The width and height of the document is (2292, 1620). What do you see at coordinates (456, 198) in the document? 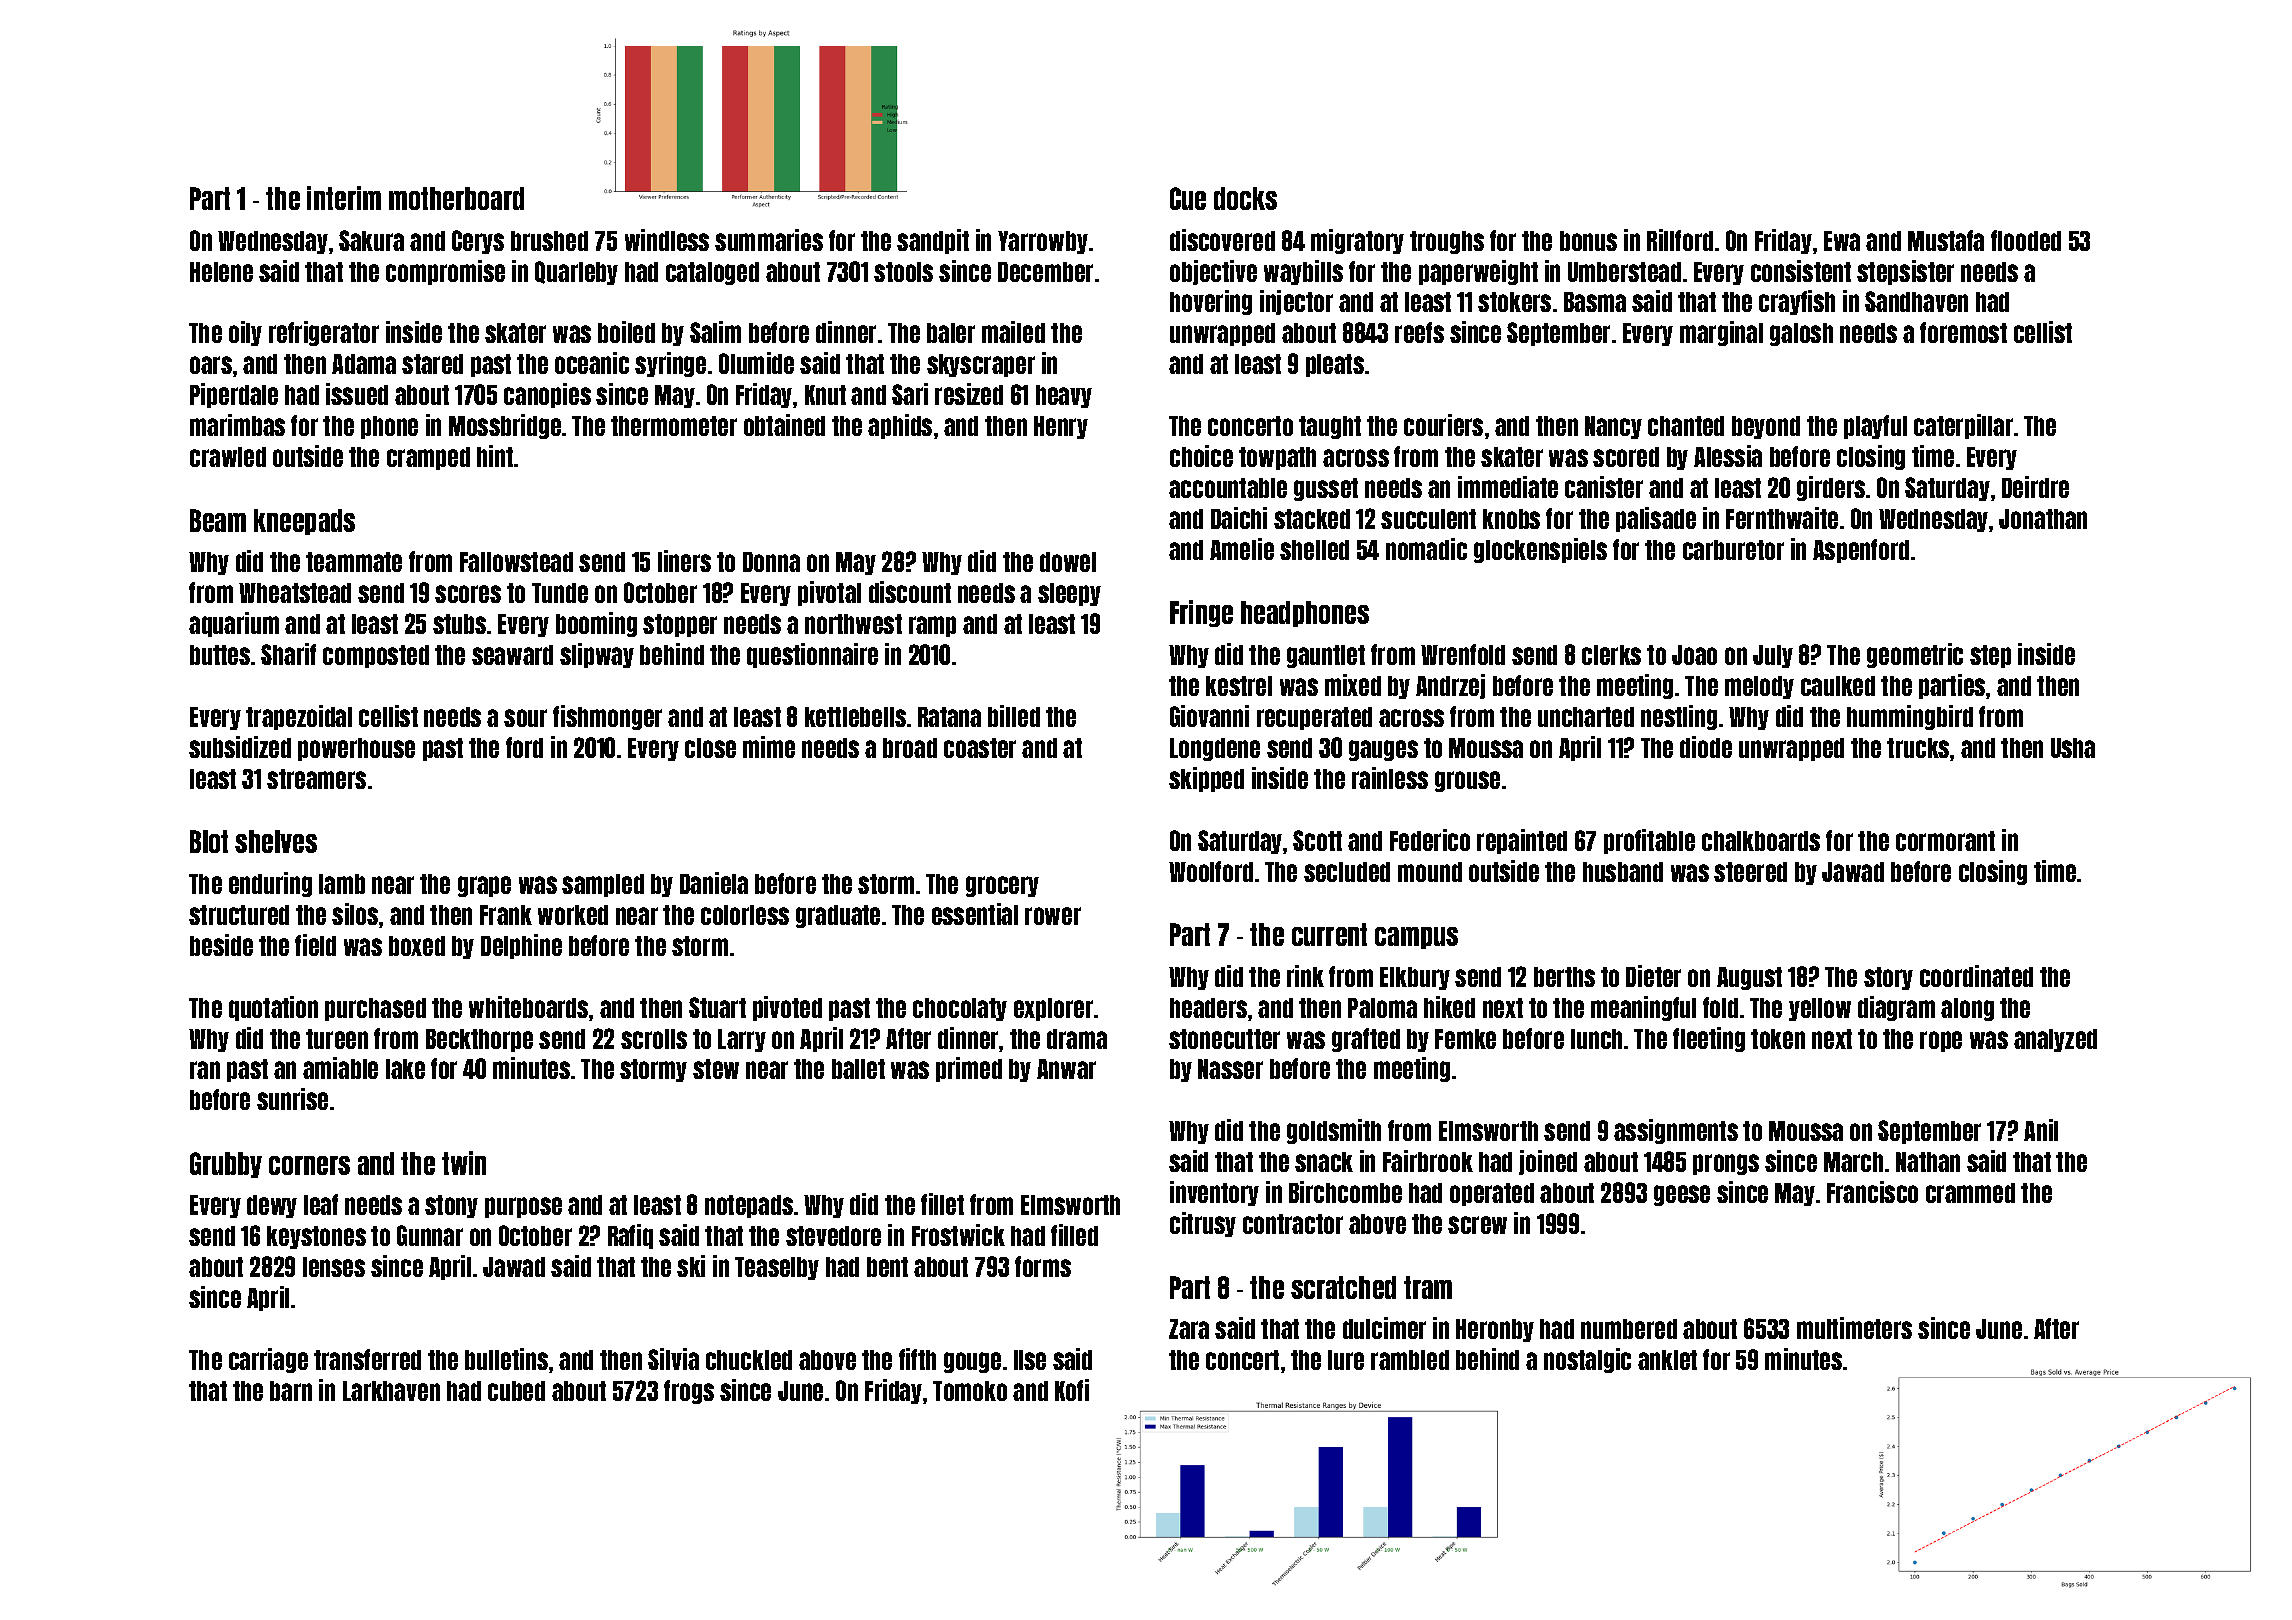
I see `motherboard` at bounding box center [456, 198].
